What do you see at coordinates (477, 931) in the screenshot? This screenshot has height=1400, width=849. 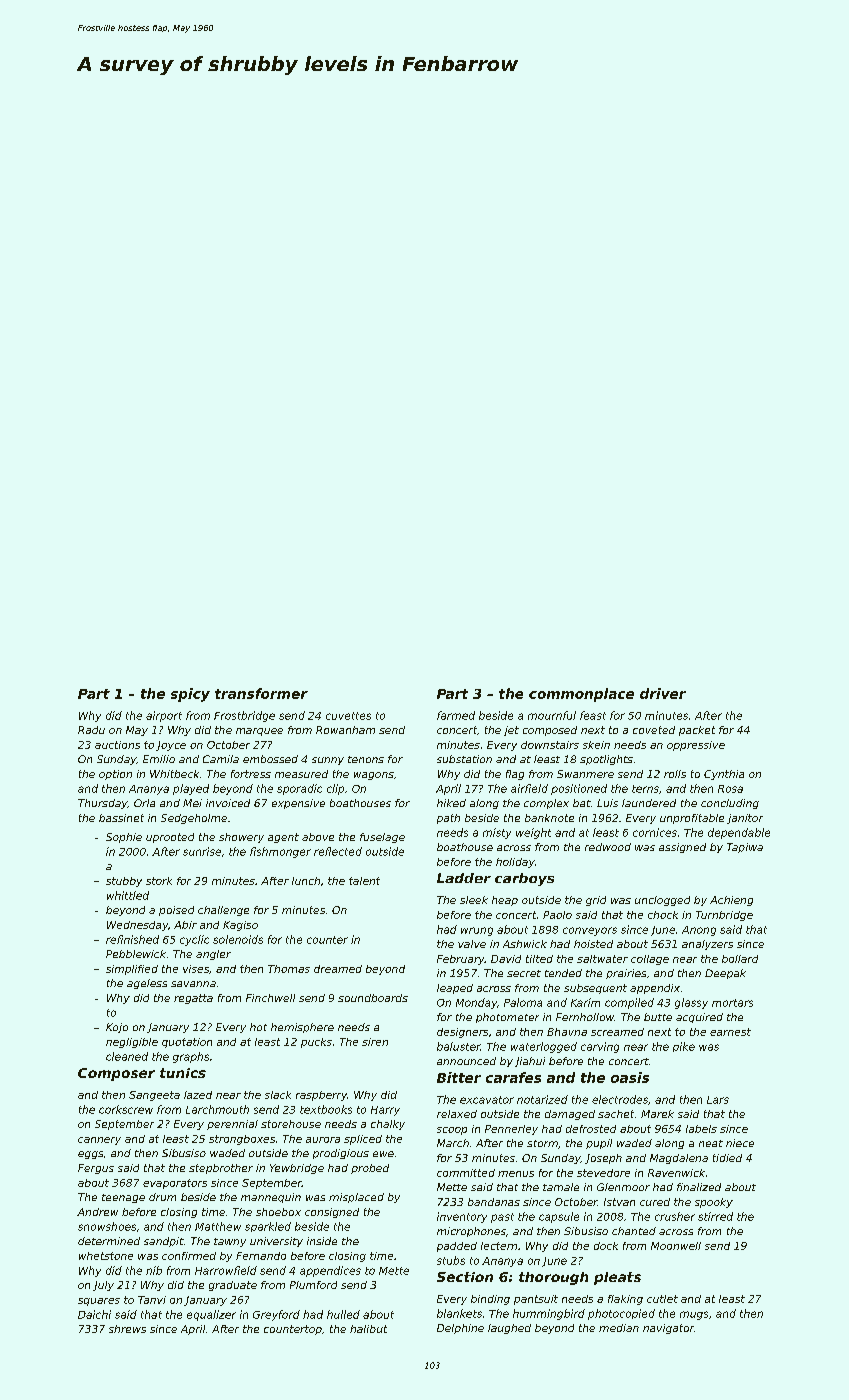 I see `wrung` at bounding box center [477, 931].
